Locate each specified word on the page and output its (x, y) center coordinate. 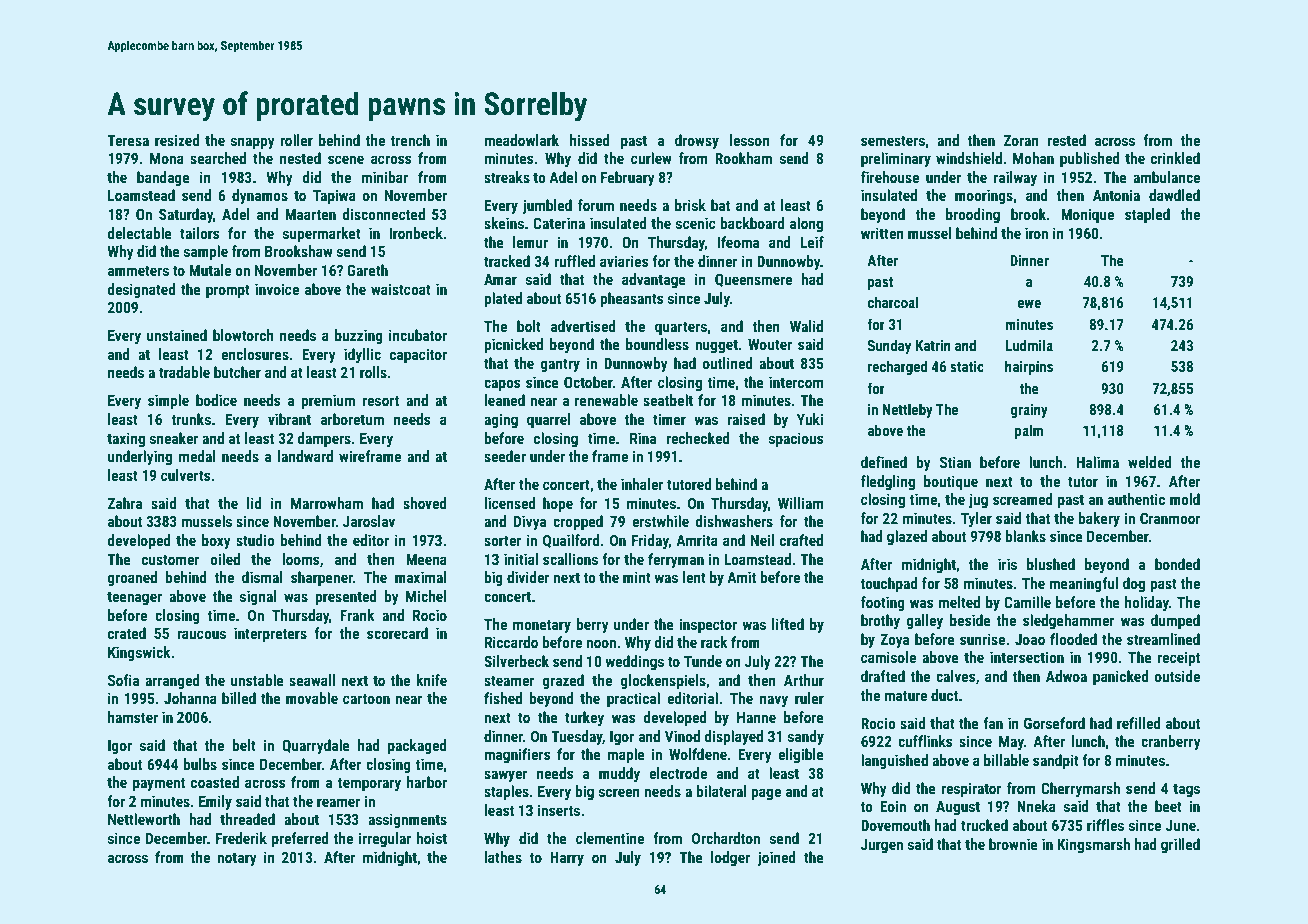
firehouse (890, 177)
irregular (385, 839)
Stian (955, 462)
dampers (324, 439)
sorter (503, 541)
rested (1066, 140)
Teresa (128, 140)
